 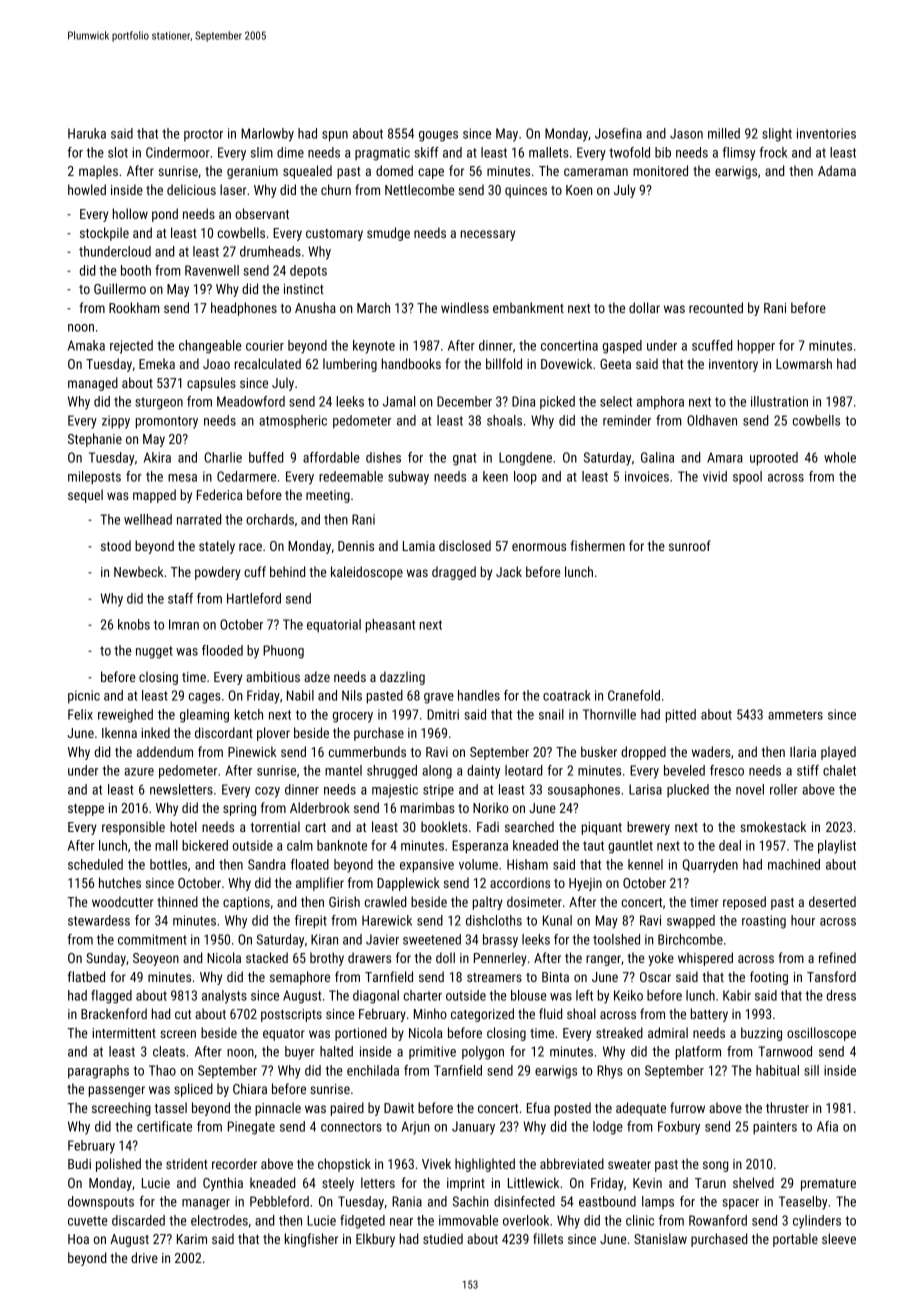 I want to click on Koen, so click(x=579, y=190).
